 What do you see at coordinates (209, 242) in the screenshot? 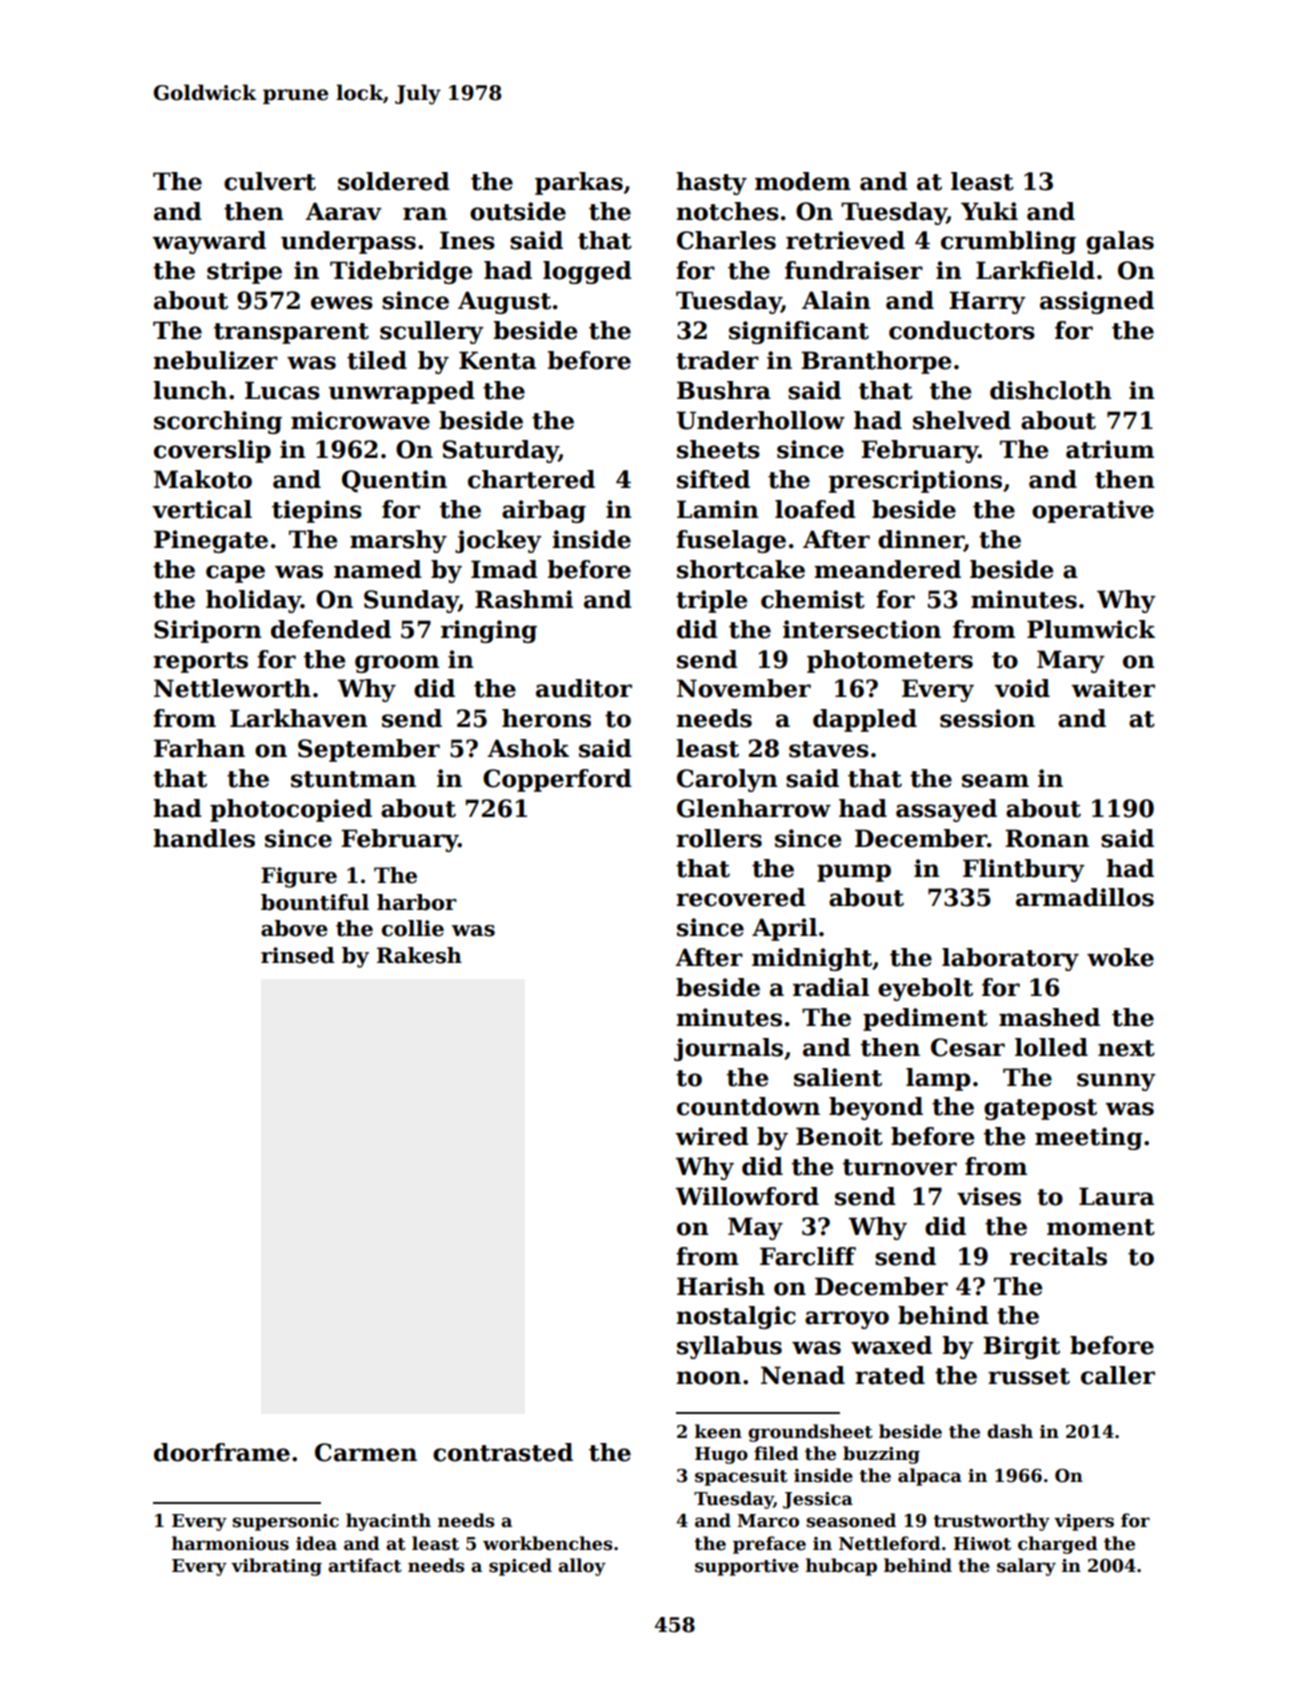
I see `wayward` at bounding box center [209, 242].
